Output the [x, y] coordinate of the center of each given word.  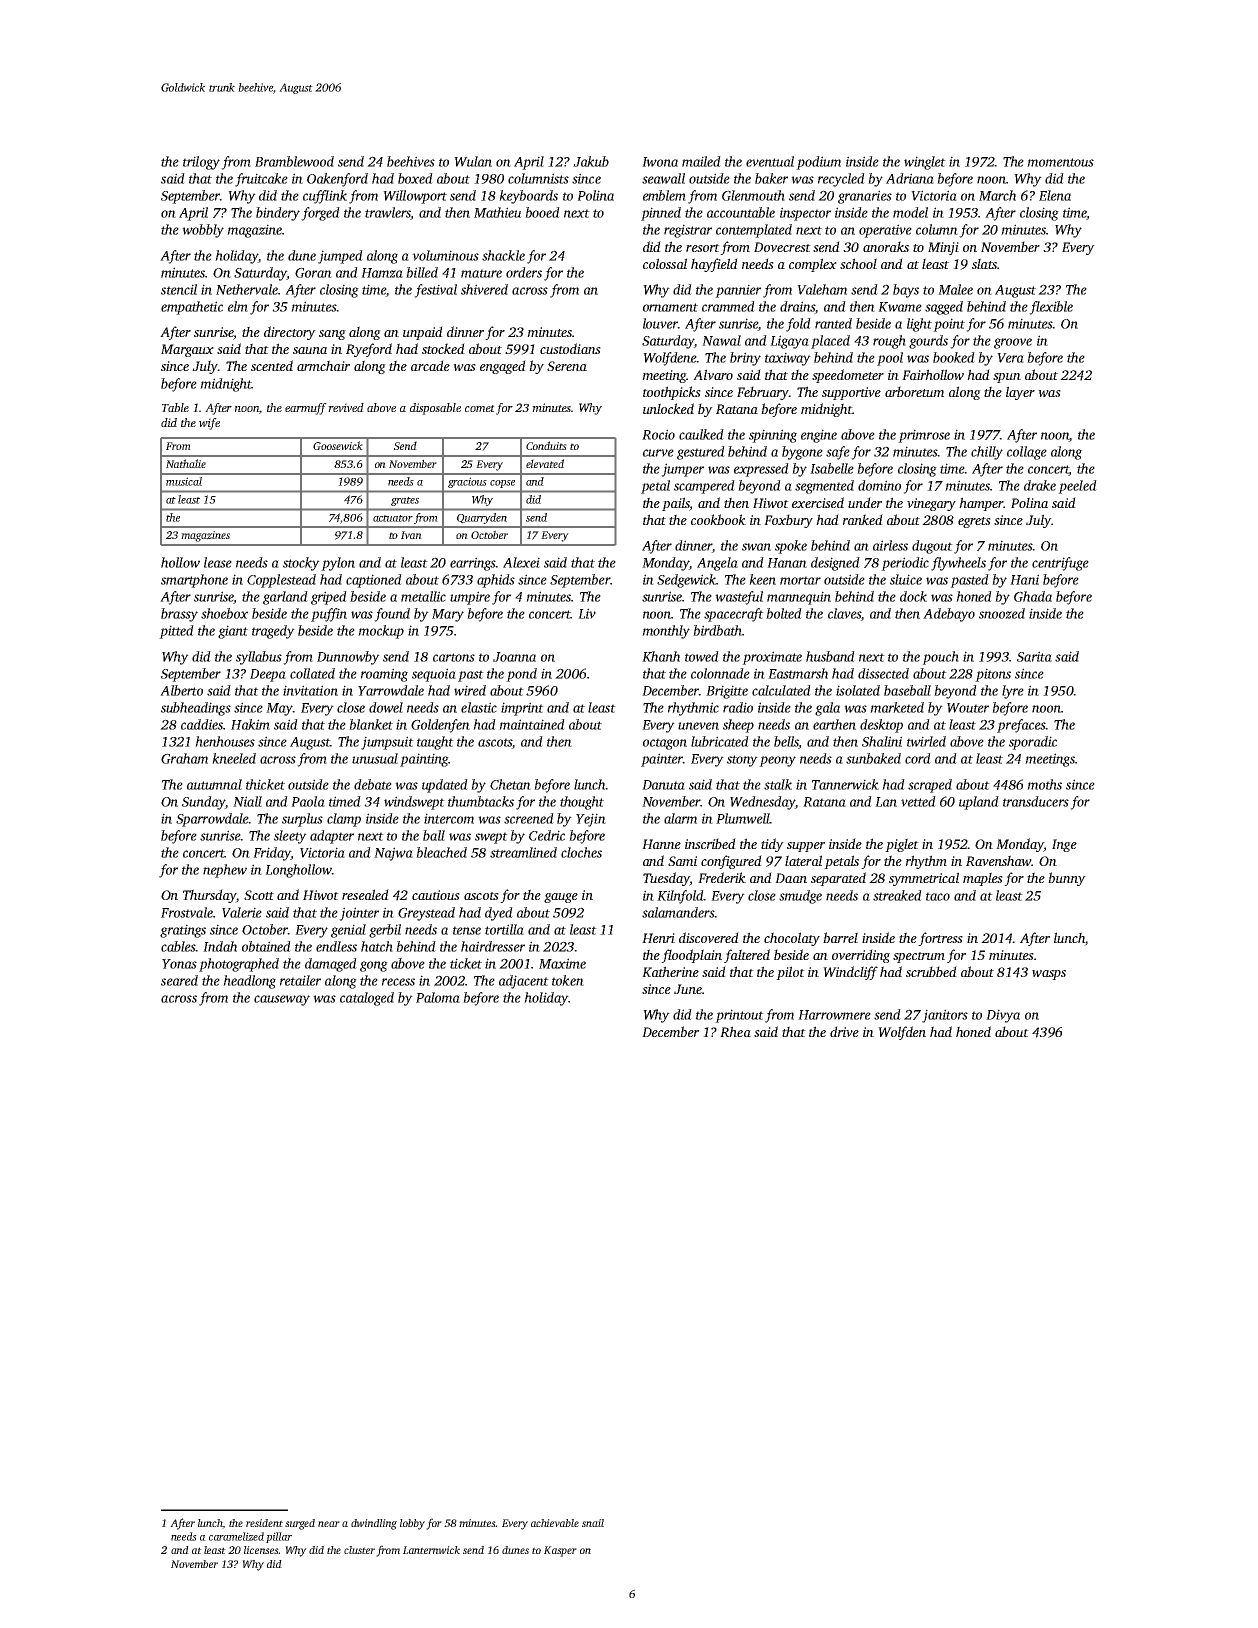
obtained [266, 946]
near [329, 1524]
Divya [1003, 1016]
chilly [987, 453]
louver [660, 323]
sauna [310, 350]
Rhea [735, 1031]
